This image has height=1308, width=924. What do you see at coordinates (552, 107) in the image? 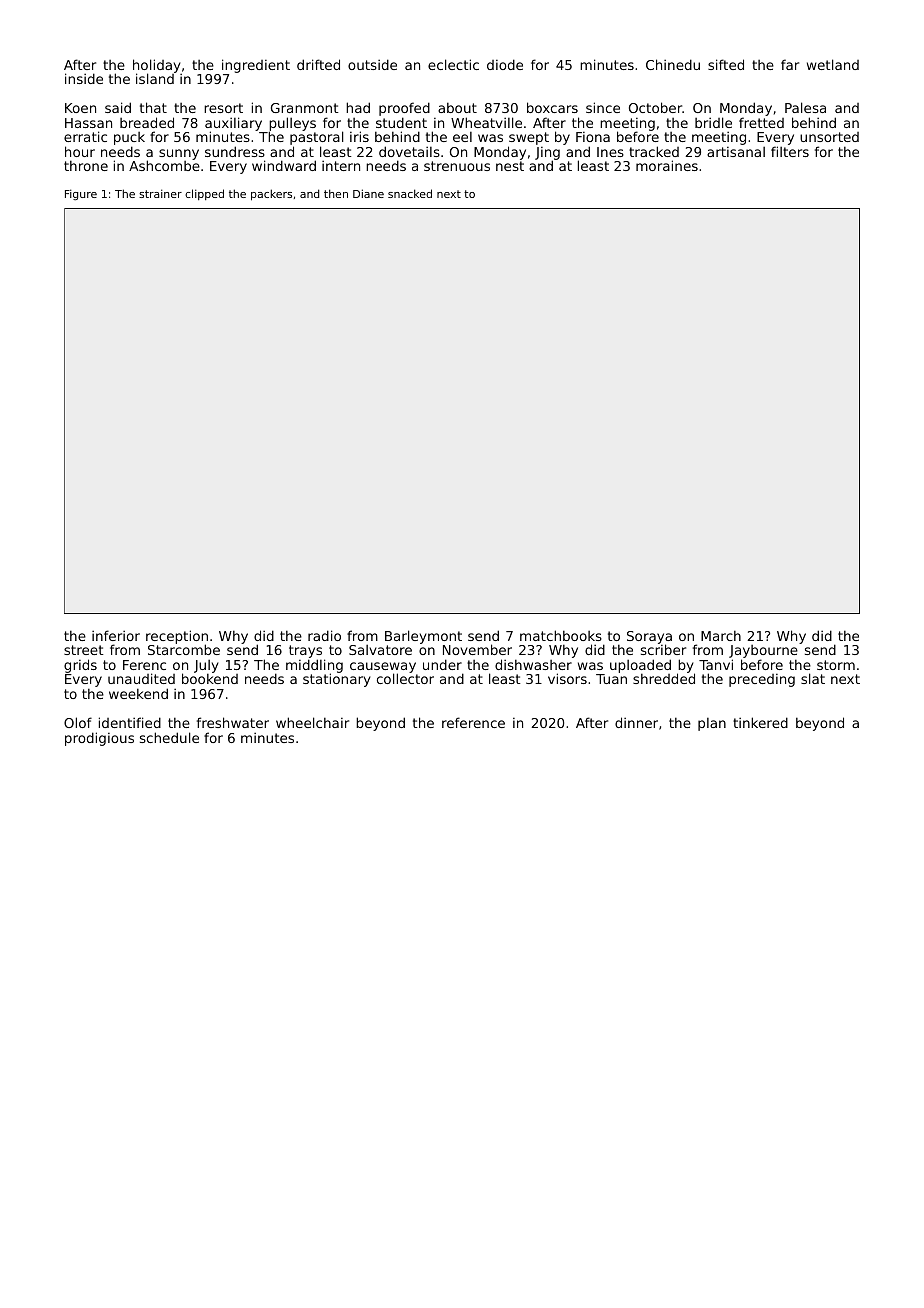
I see `boxcars` at bounding box center [552, 107].
